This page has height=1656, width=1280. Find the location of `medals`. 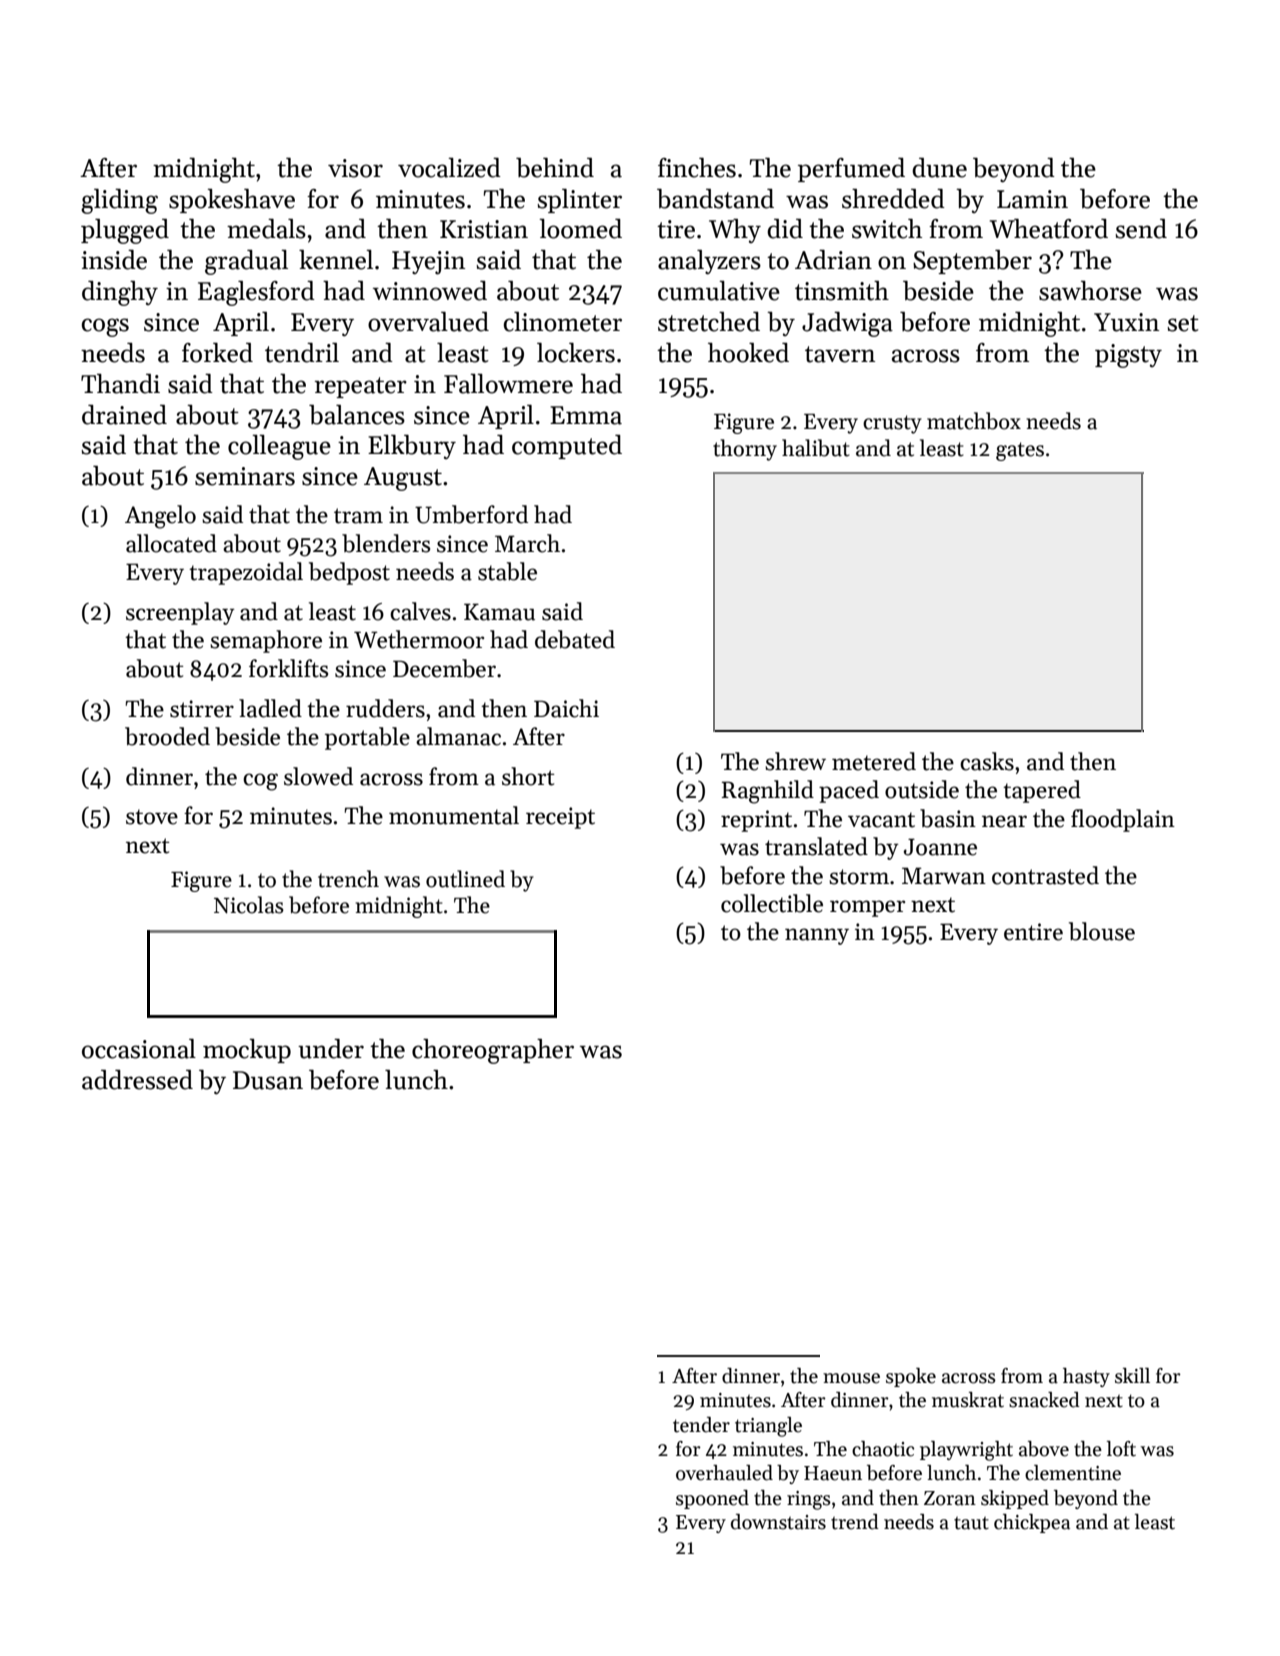

medals is located at coordinates (266, 229).
